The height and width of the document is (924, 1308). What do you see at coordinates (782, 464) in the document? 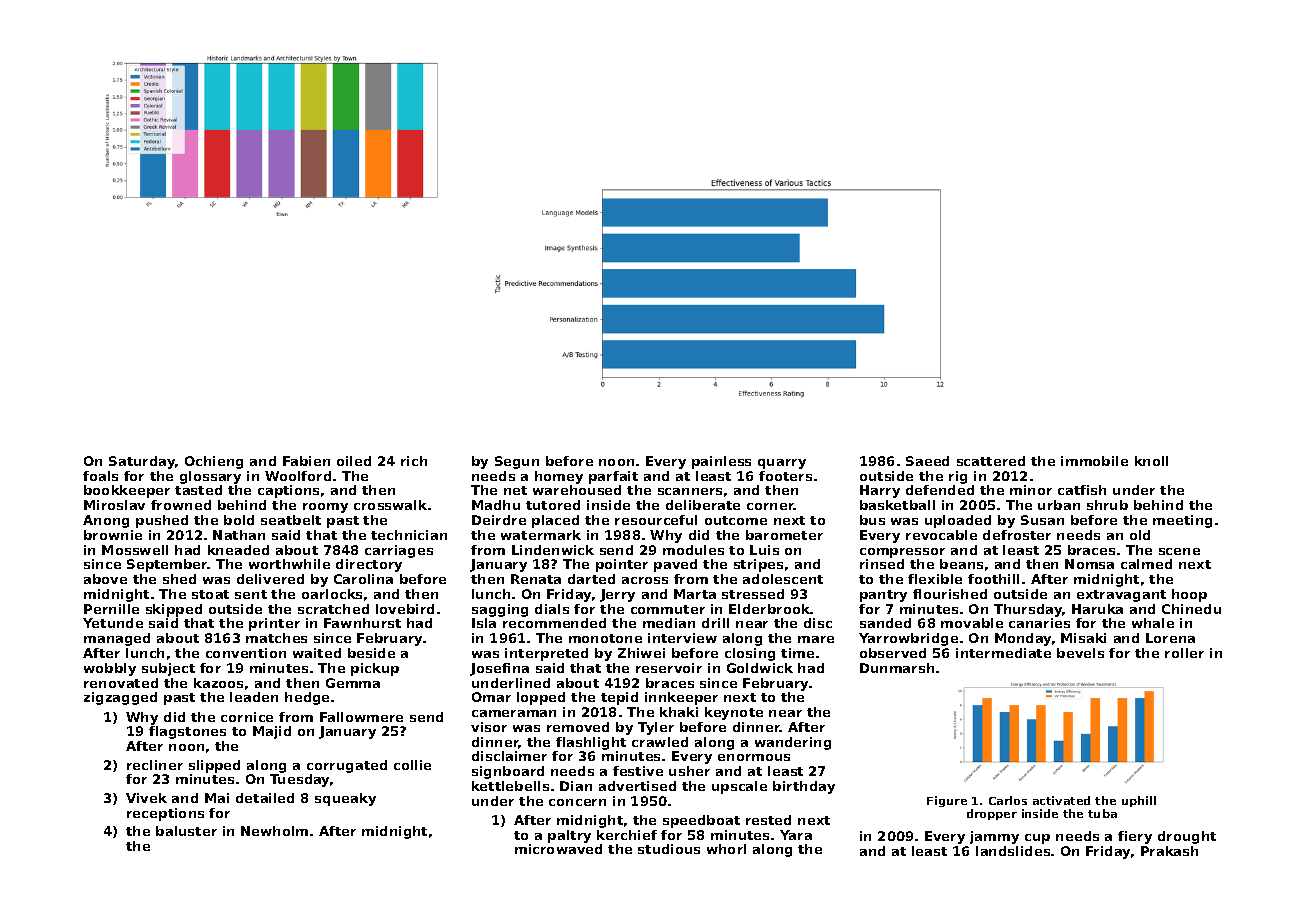
I see `quarry` at bounding box center [782, 464].
